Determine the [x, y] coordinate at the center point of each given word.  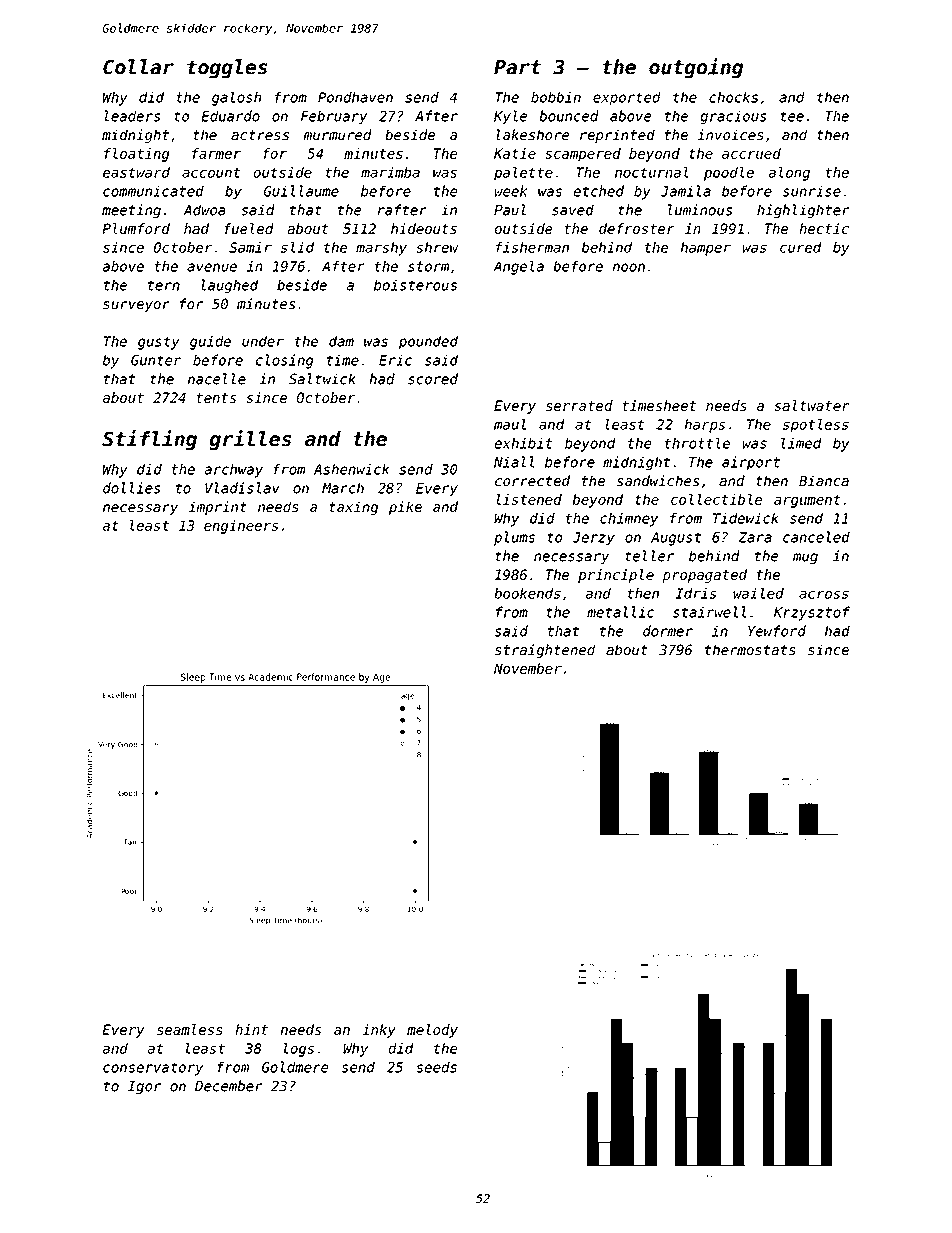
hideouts [424, 228]
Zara [755, 537]
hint [251, 1029]
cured [801, 247]
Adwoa [204, 210]
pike [405, 508]
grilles [250, 440]
